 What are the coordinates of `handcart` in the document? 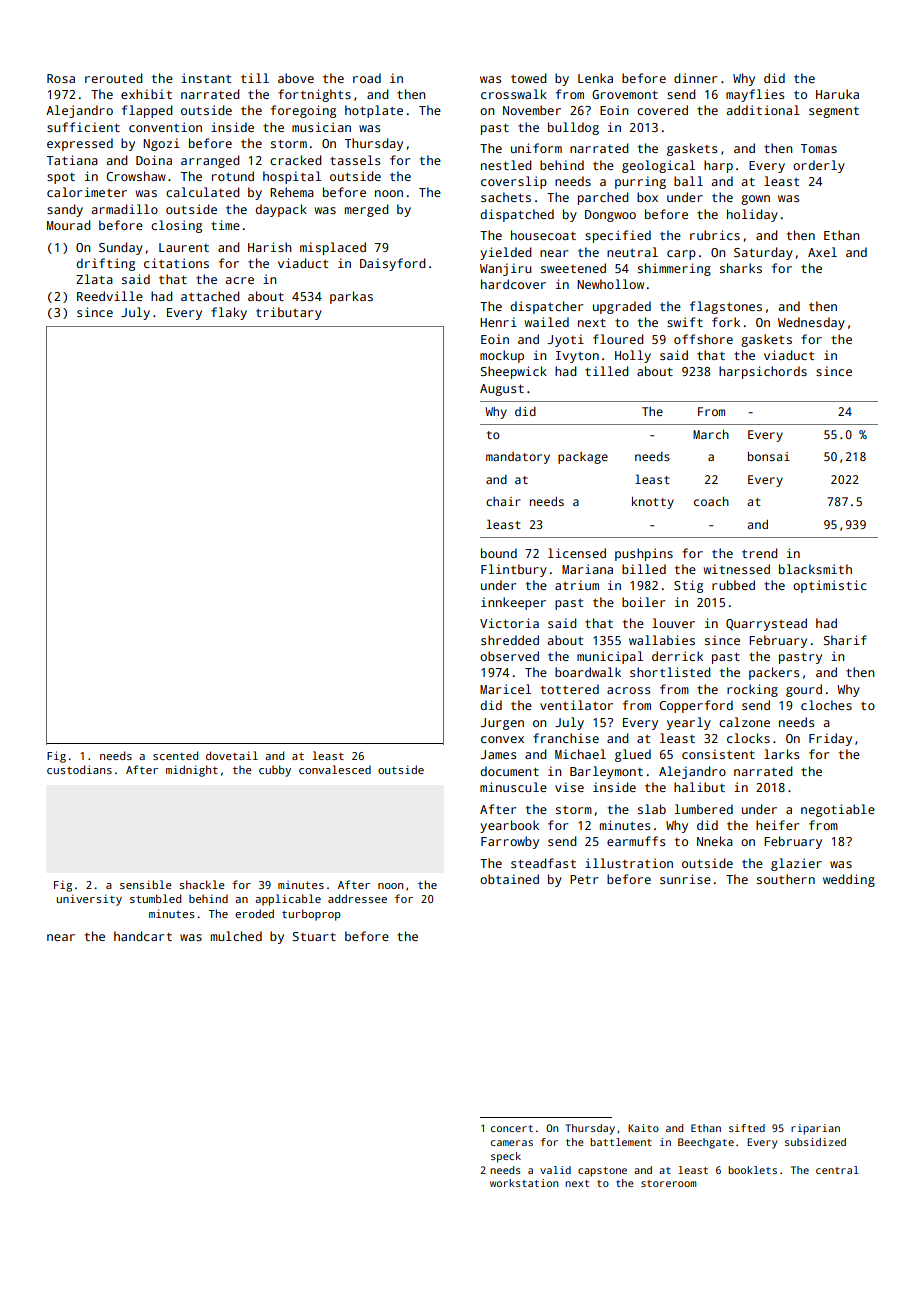 It's located at (143, 936).
